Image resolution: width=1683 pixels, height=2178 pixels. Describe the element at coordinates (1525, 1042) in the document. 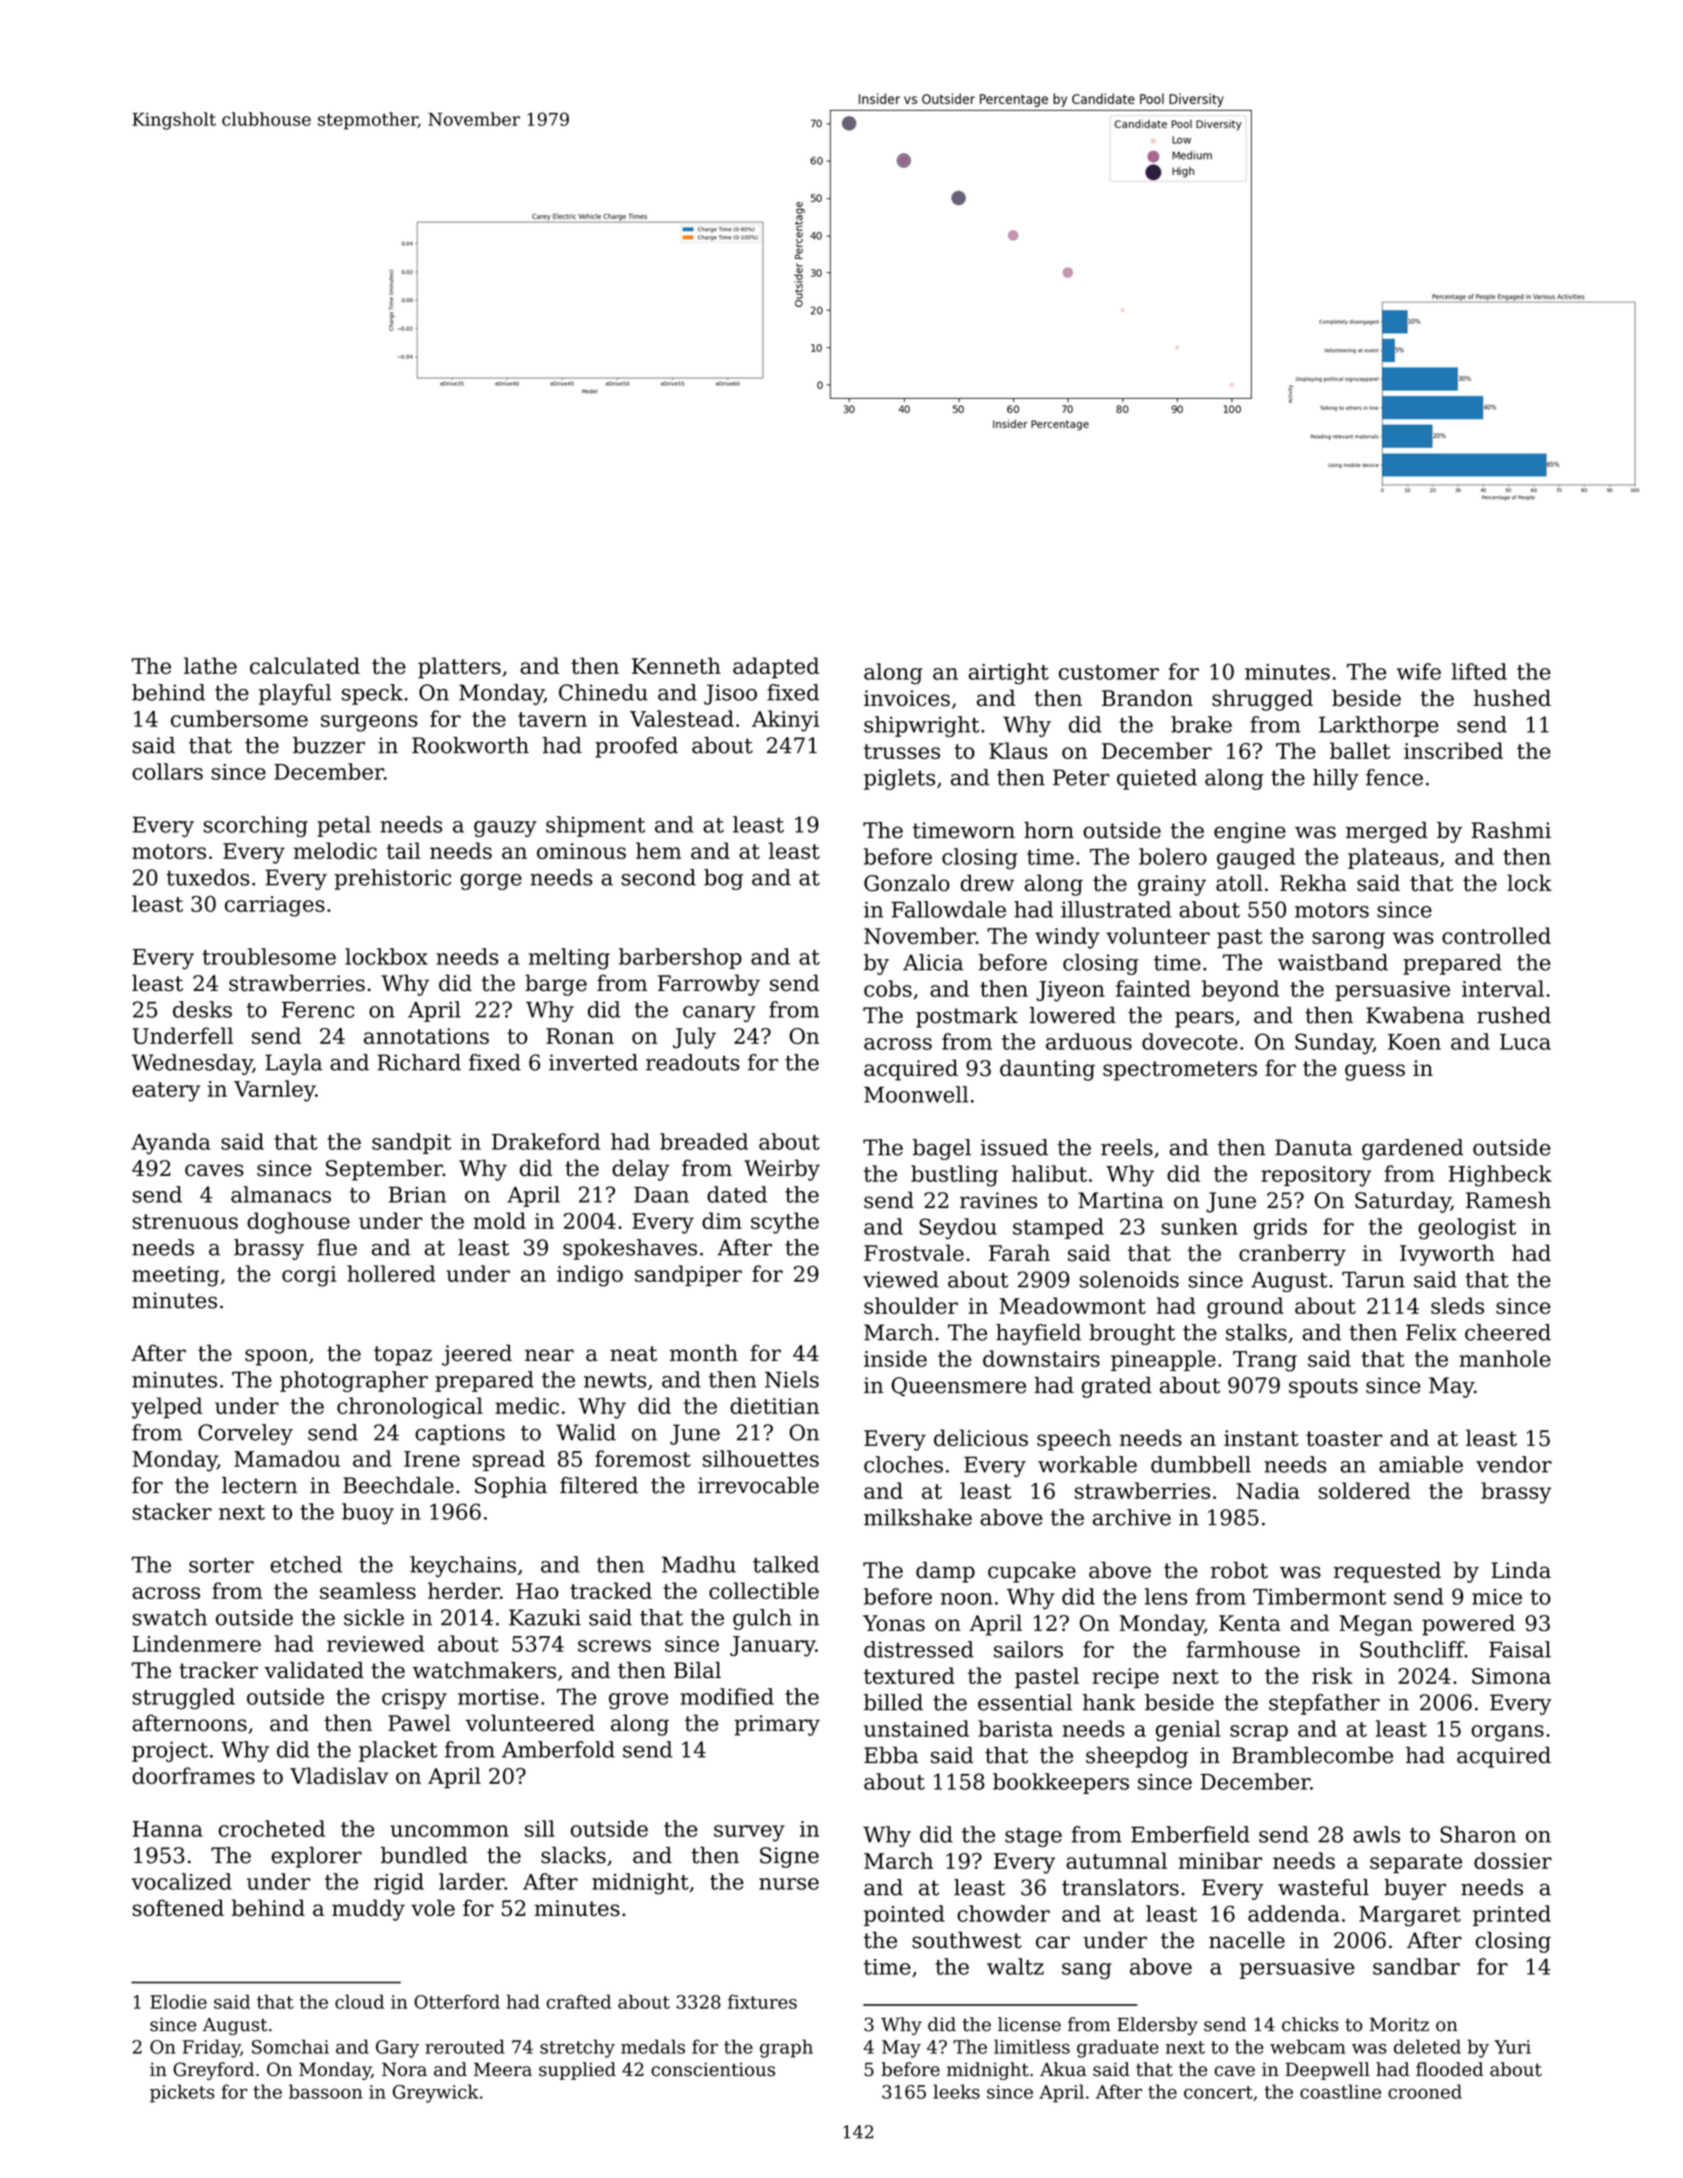

I see `Luca` at that location.
